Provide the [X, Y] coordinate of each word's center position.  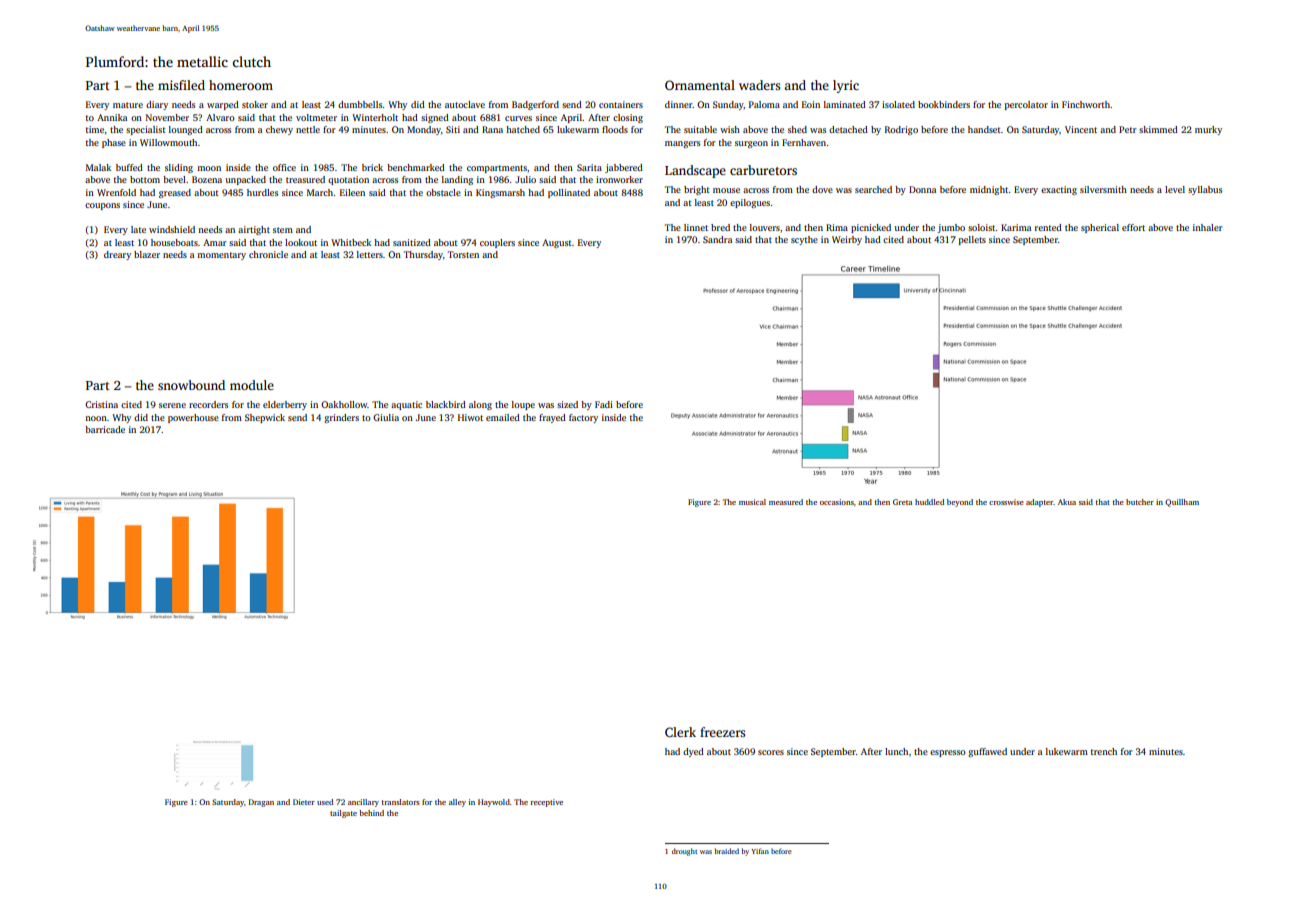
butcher [1140, 502]
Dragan [261, 803]
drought [684, 852]
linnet [696, 227]
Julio [525, 179]
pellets [972, 240]
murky [1208, 130]
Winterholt [375, 117]
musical [752, 502]
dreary [117, 255]
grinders [341, 418]
